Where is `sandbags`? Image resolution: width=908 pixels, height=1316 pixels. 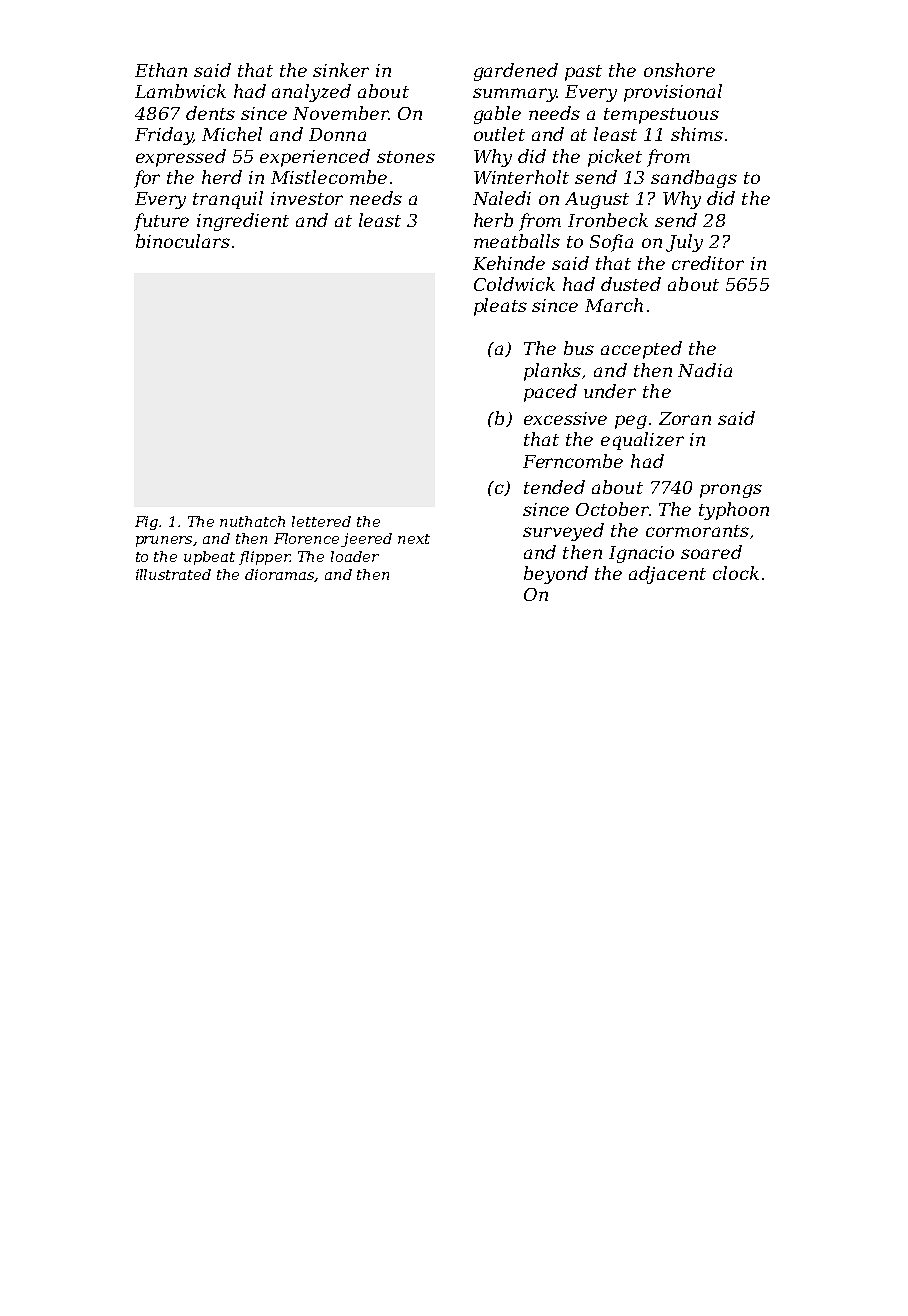
sandbags is located at coordinates (694, 179).
